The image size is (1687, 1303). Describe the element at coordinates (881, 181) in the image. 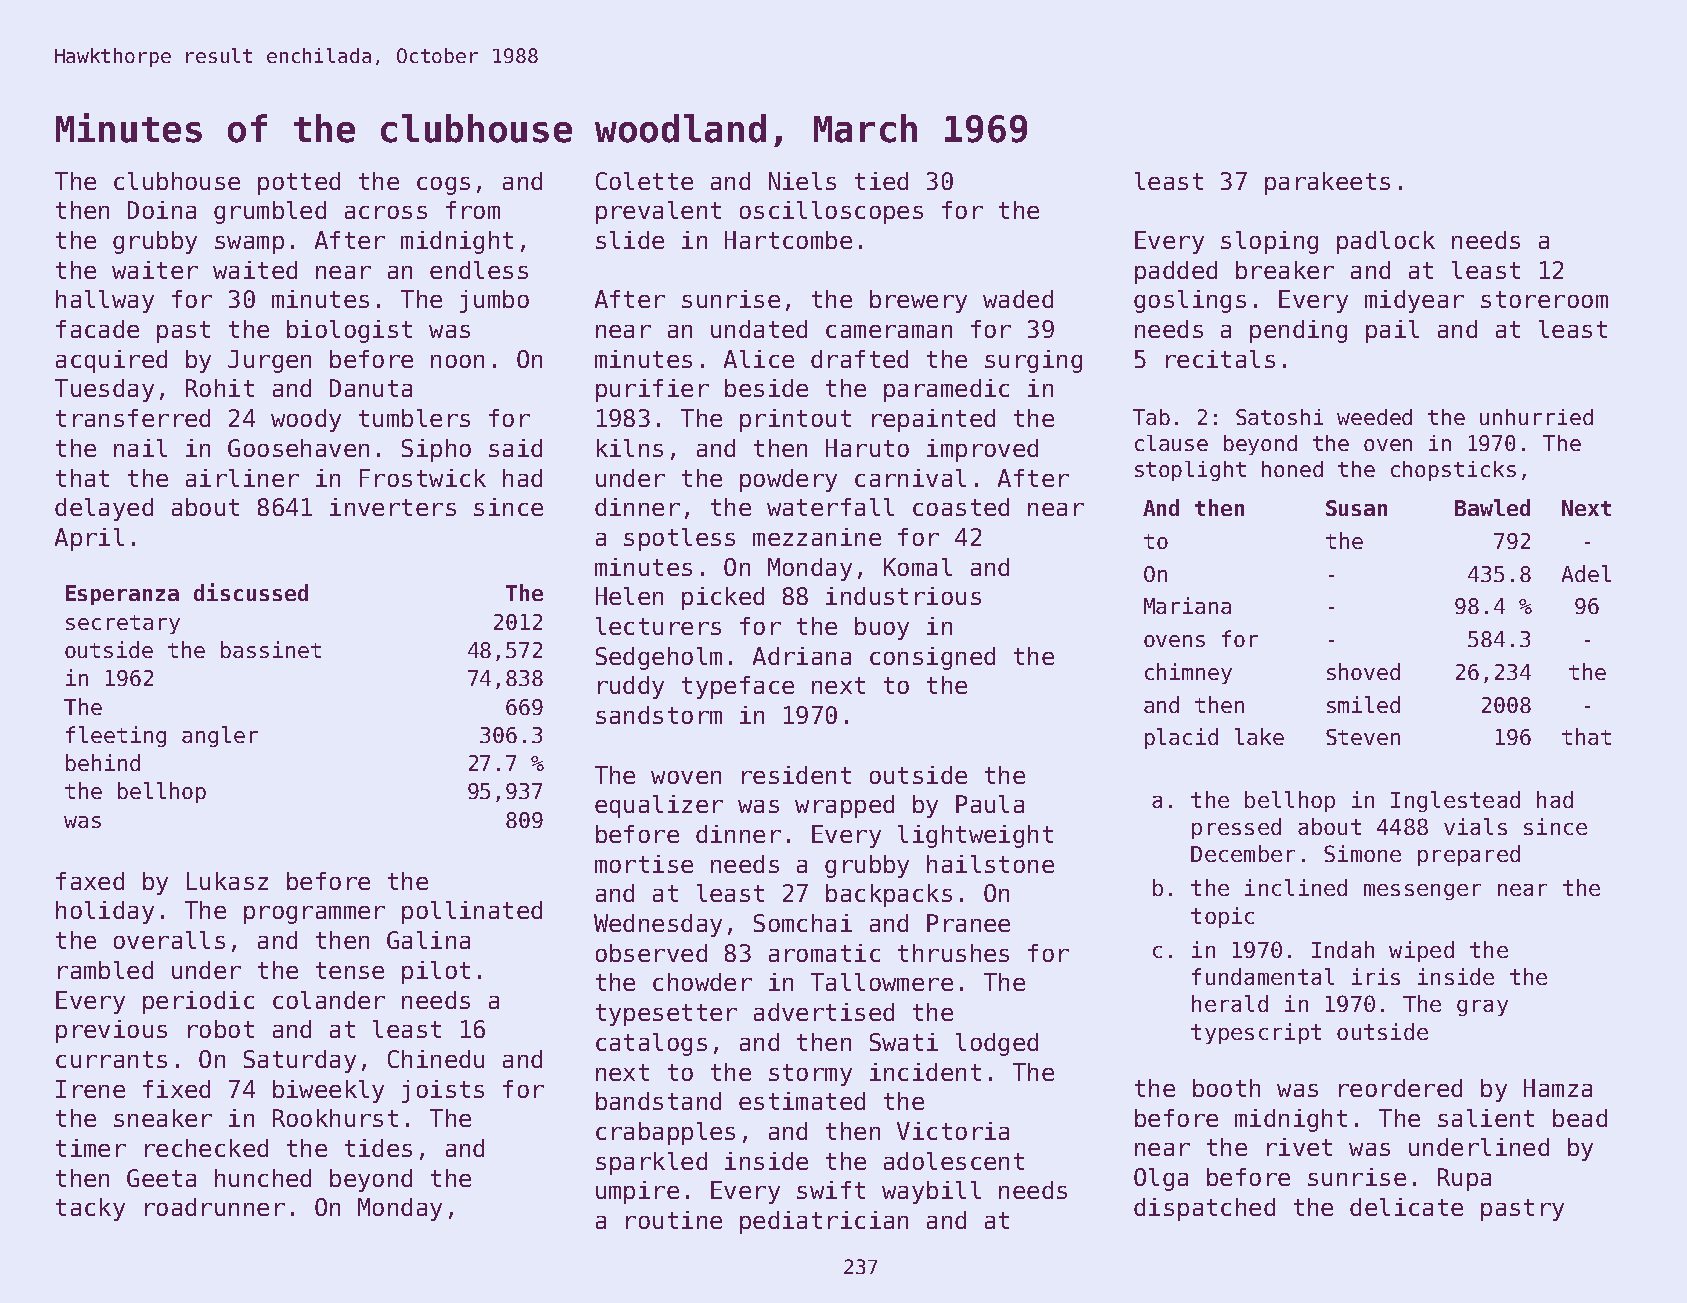

I see `tied` at that location.
